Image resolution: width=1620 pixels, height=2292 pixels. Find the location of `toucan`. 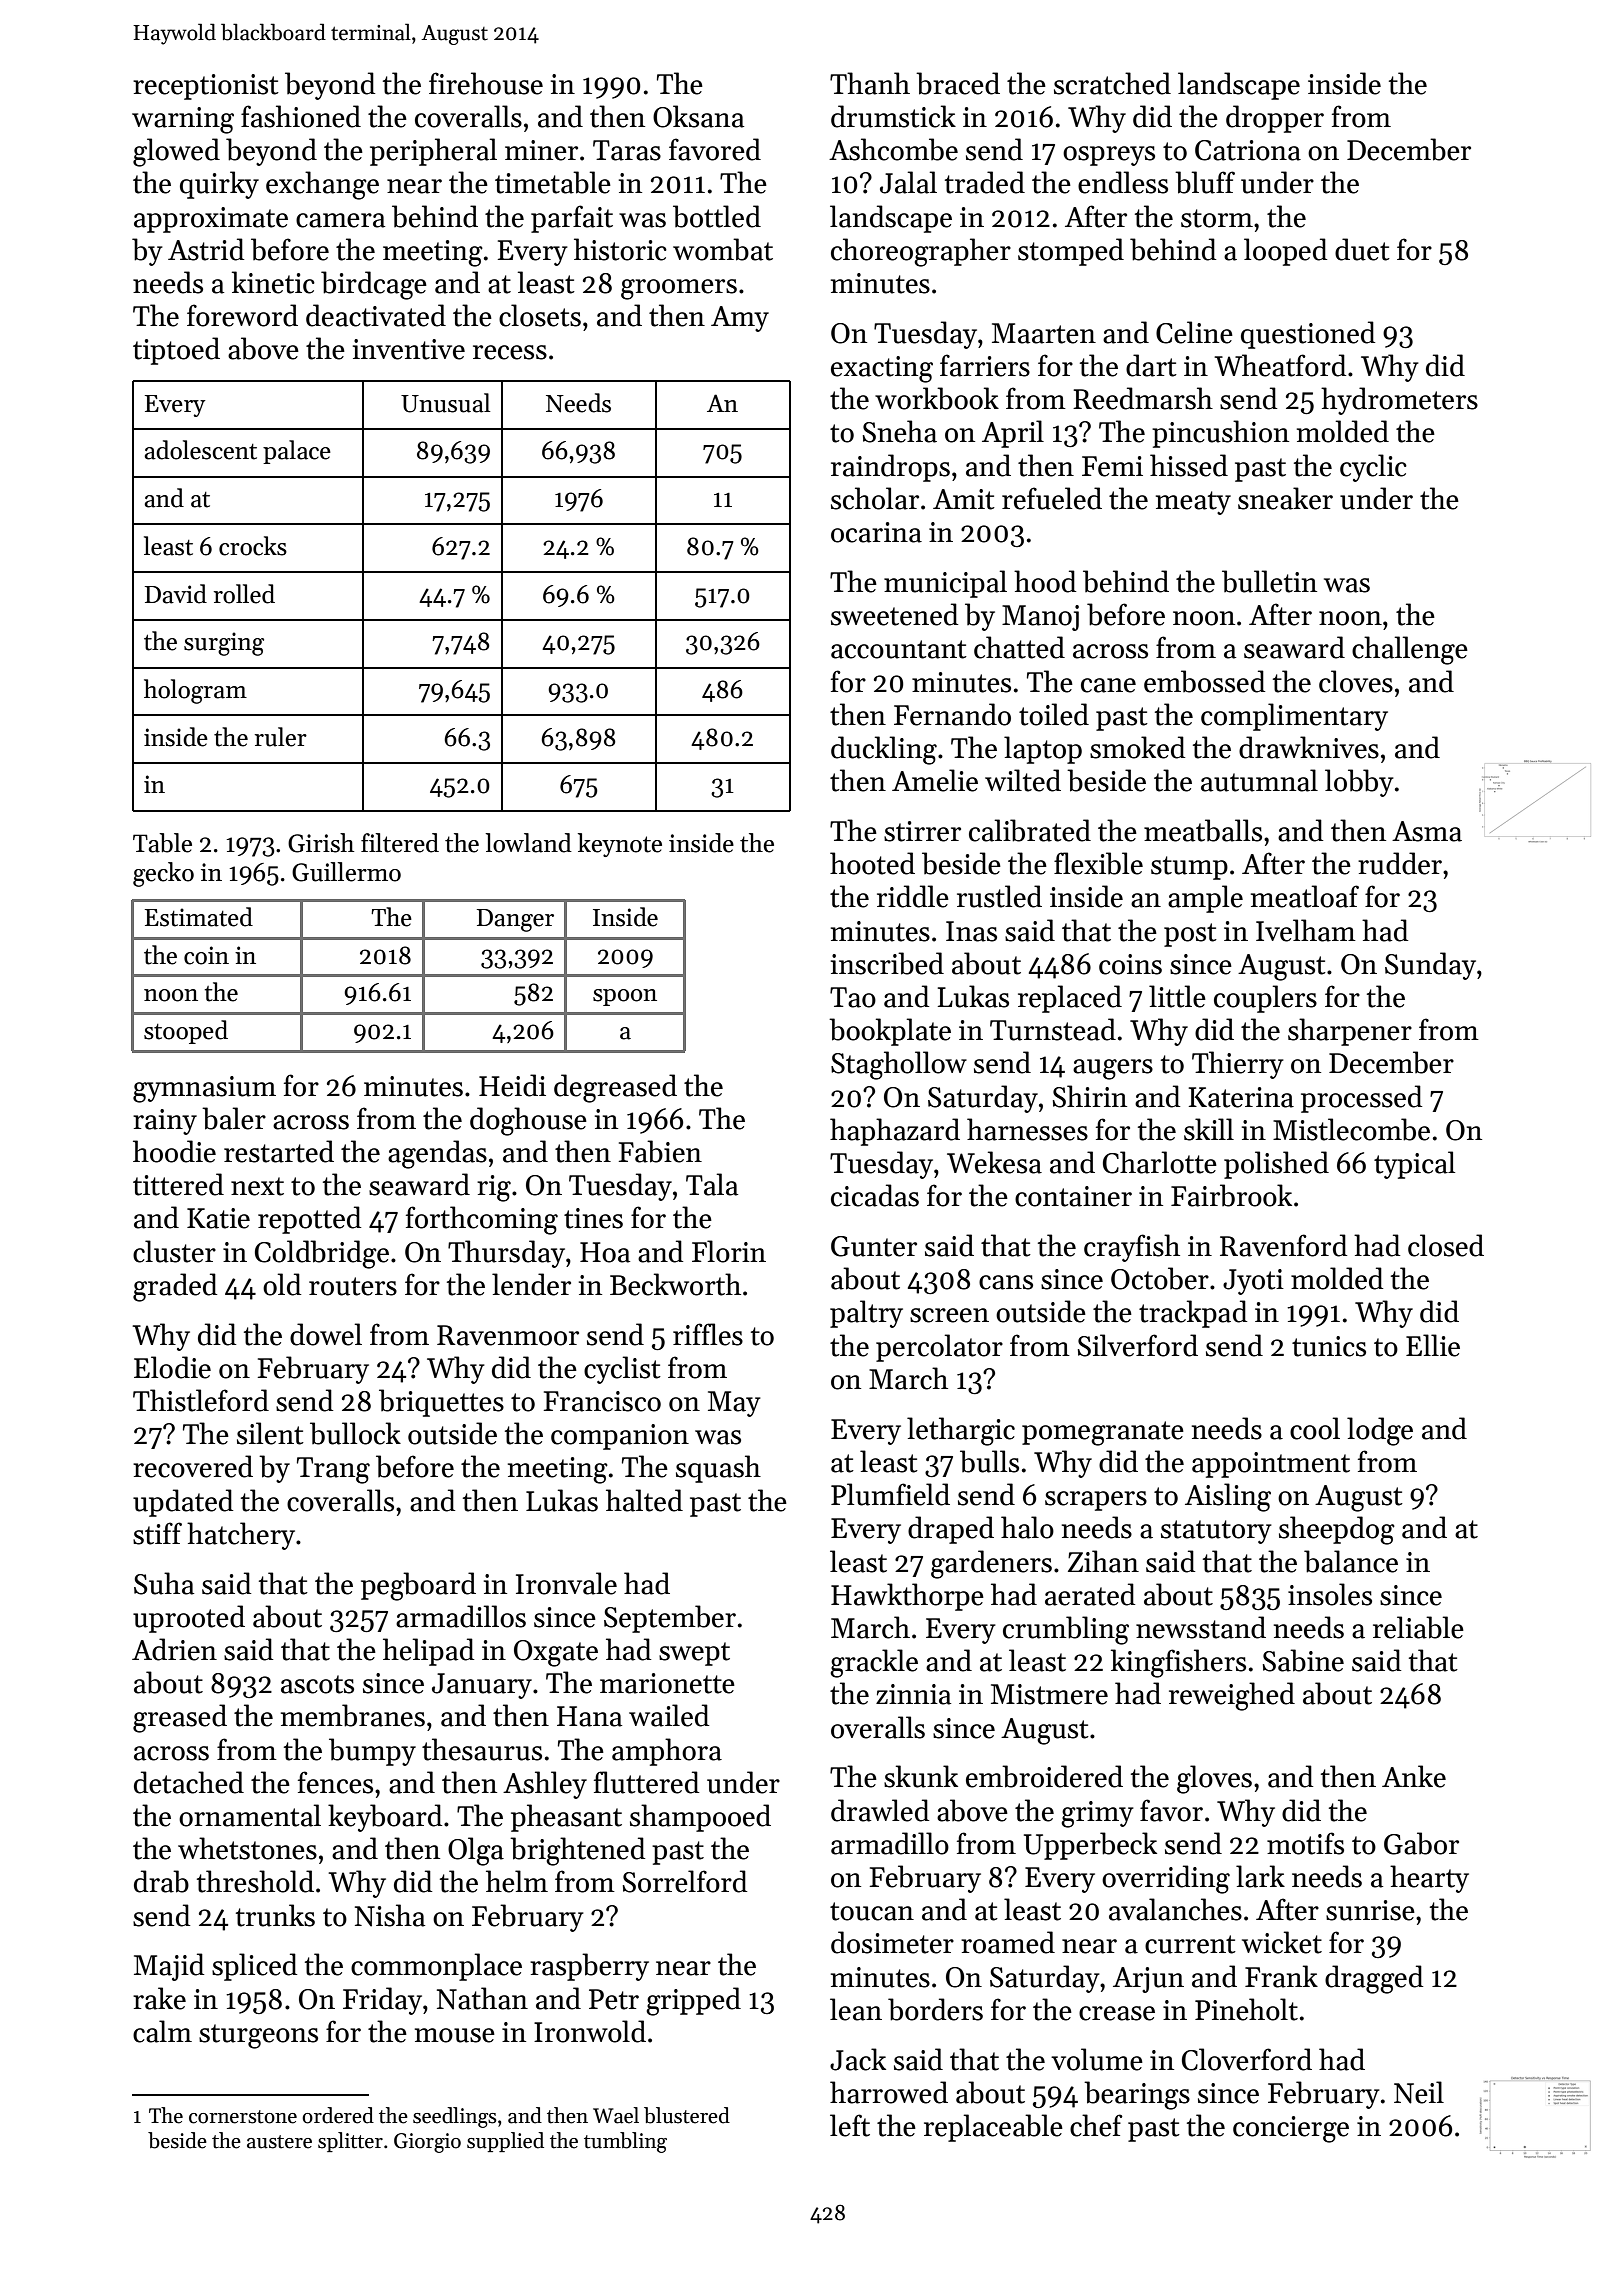

toucan is located at coordinates (872, 1911).
